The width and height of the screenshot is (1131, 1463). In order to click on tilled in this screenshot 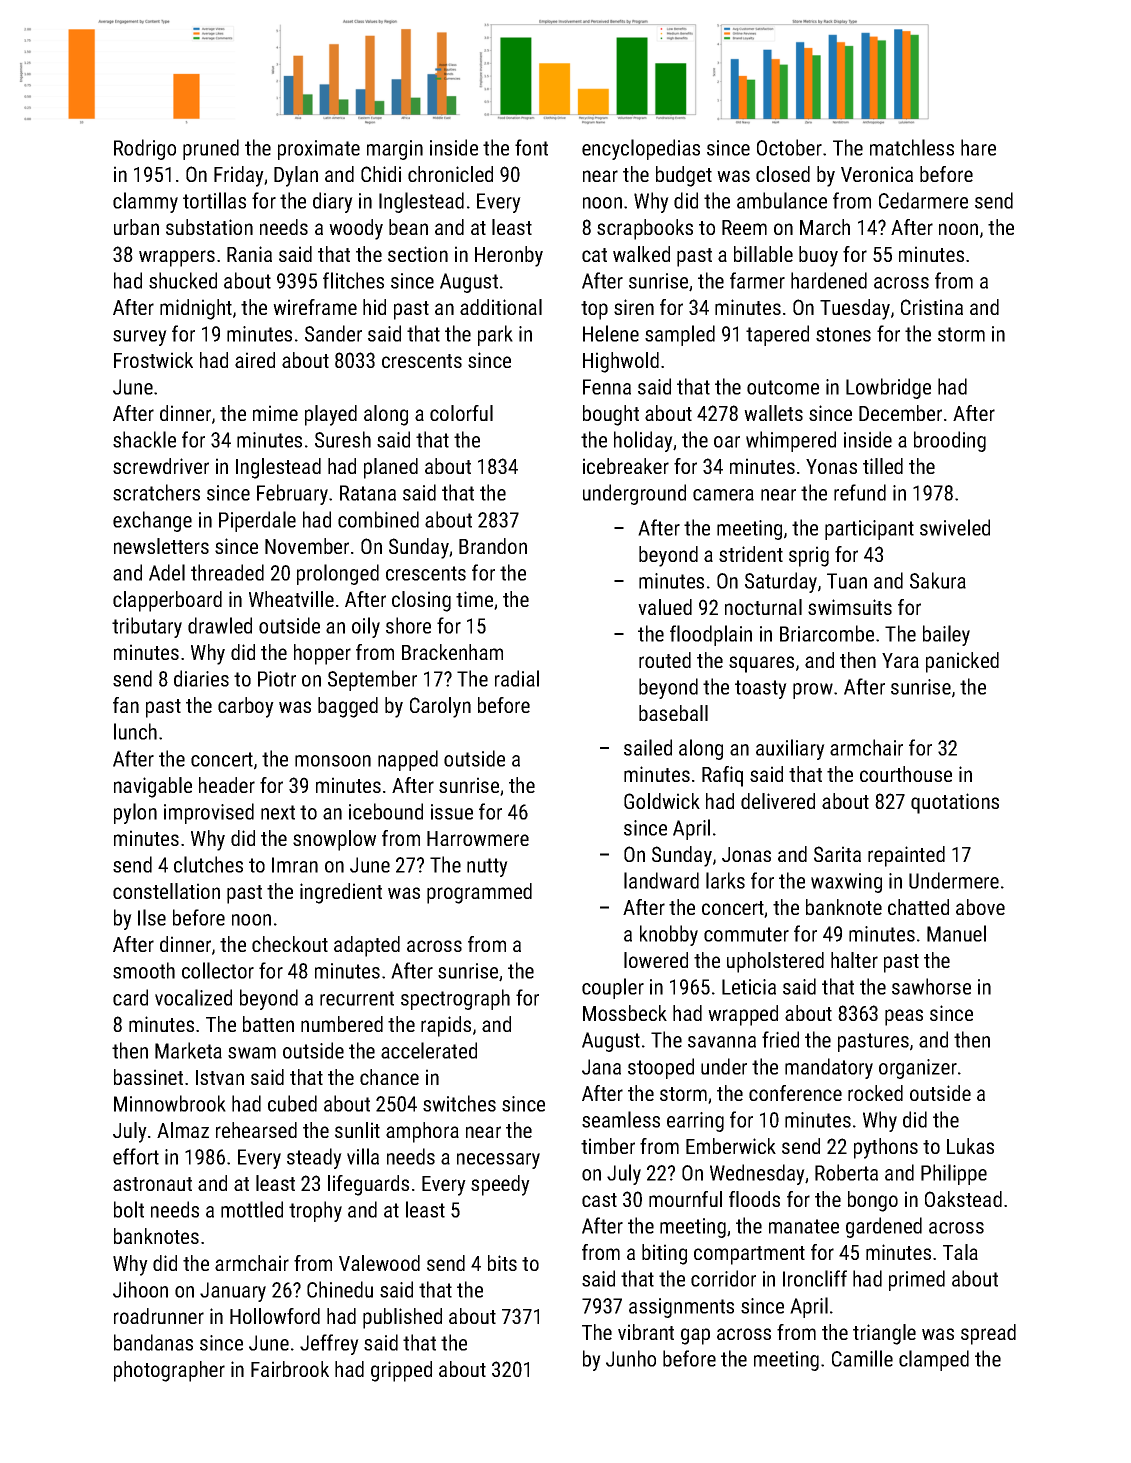, I will do `click(883, 466)`.
